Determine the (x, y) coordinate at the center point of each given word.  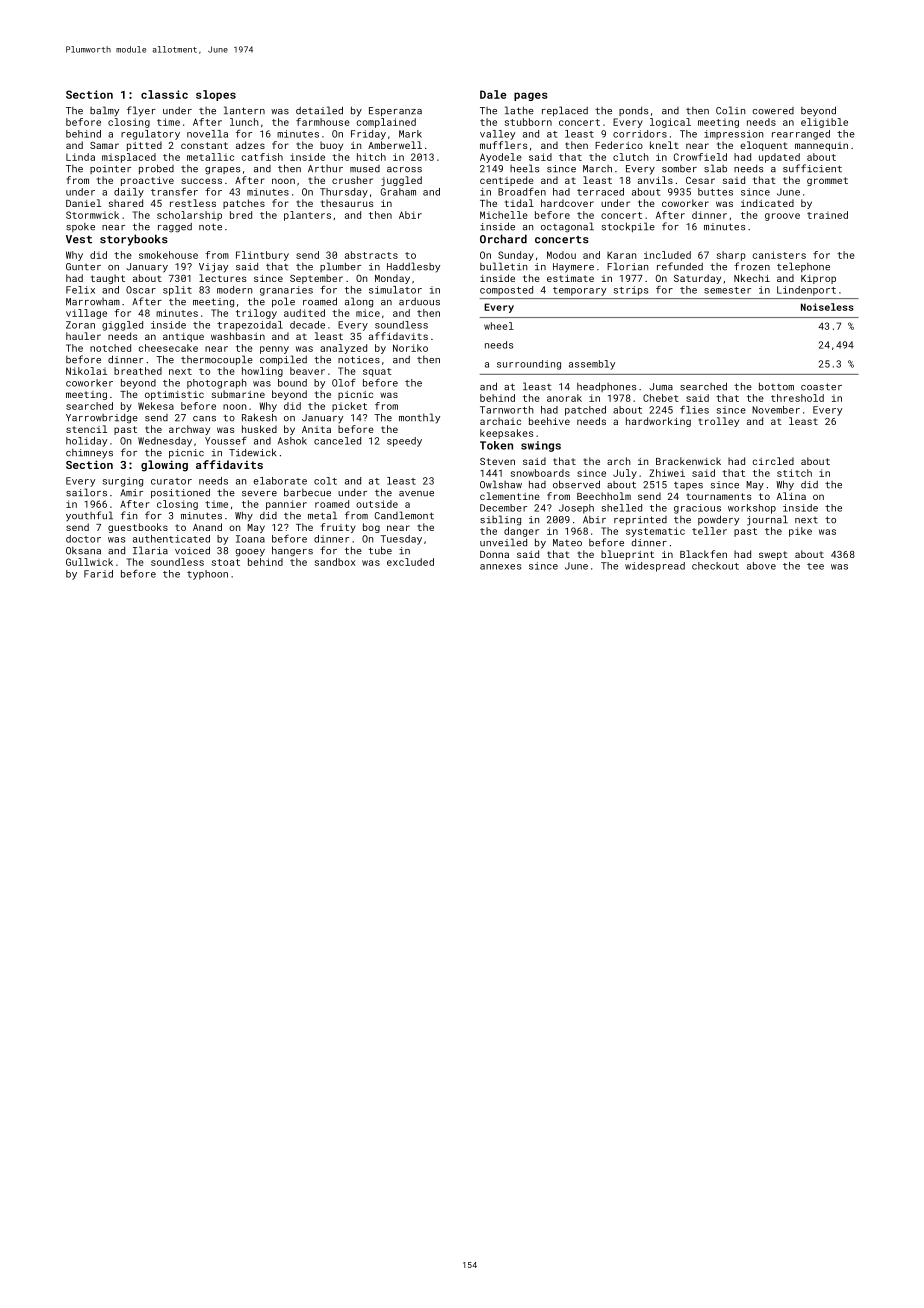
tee (815, 566)
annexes (500, 567)
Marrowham (93, 302)
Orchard (503, 239)
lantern (244, 110)
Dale (493, 94)
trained (827, 215)
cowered (773, 111)
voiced (192, 550)
